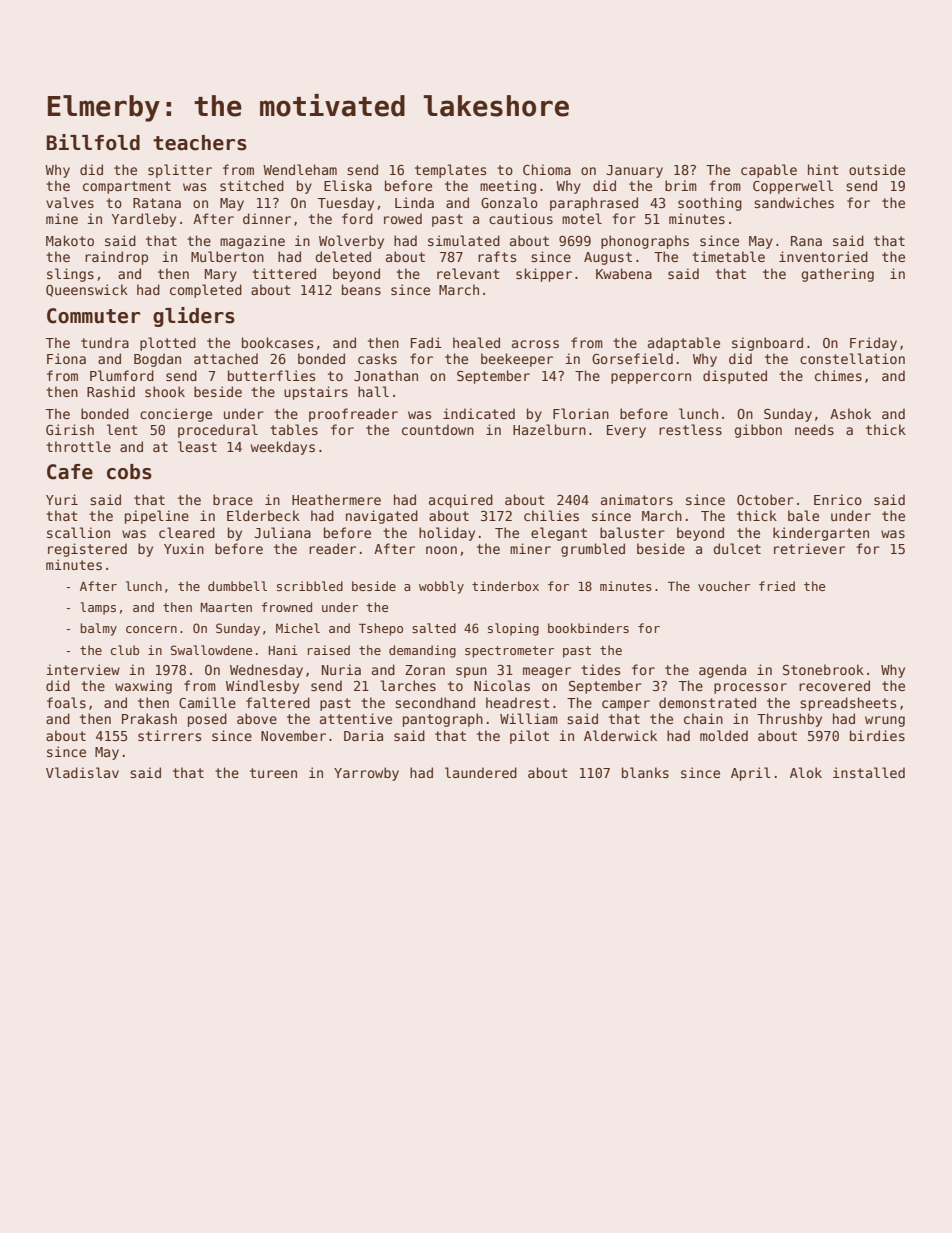 The height and width of the screenshot is (1233, 952). I want to click on recovered, so click(834, 685).
